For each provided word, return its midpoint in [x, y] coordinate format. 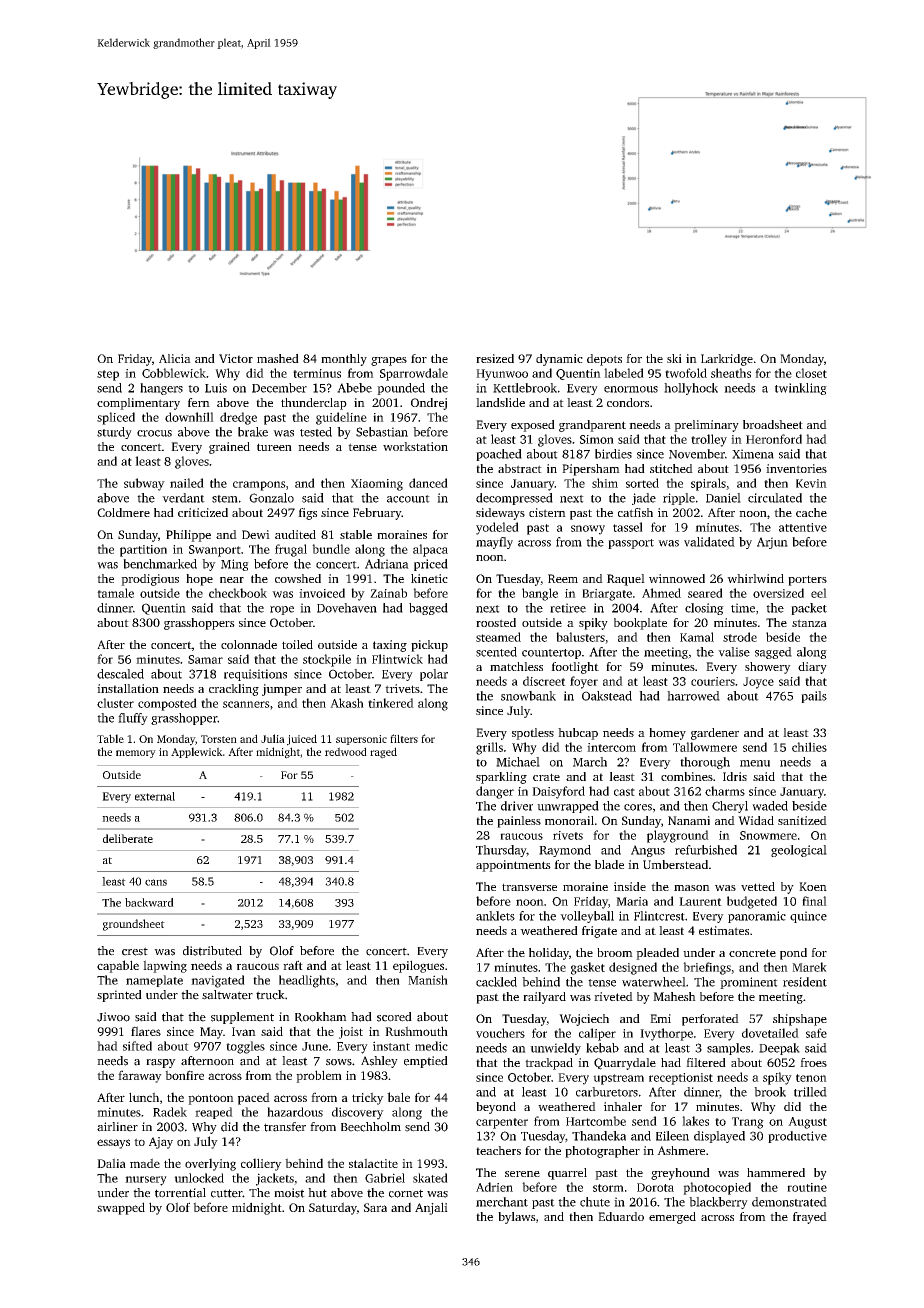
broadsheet [773, 424]
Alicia [175, 358]
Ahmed [661, 593]
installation [128, 688]
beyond [496, 1108]
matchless [516, 666]
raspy [161, 1063]
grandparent [592, 426]
